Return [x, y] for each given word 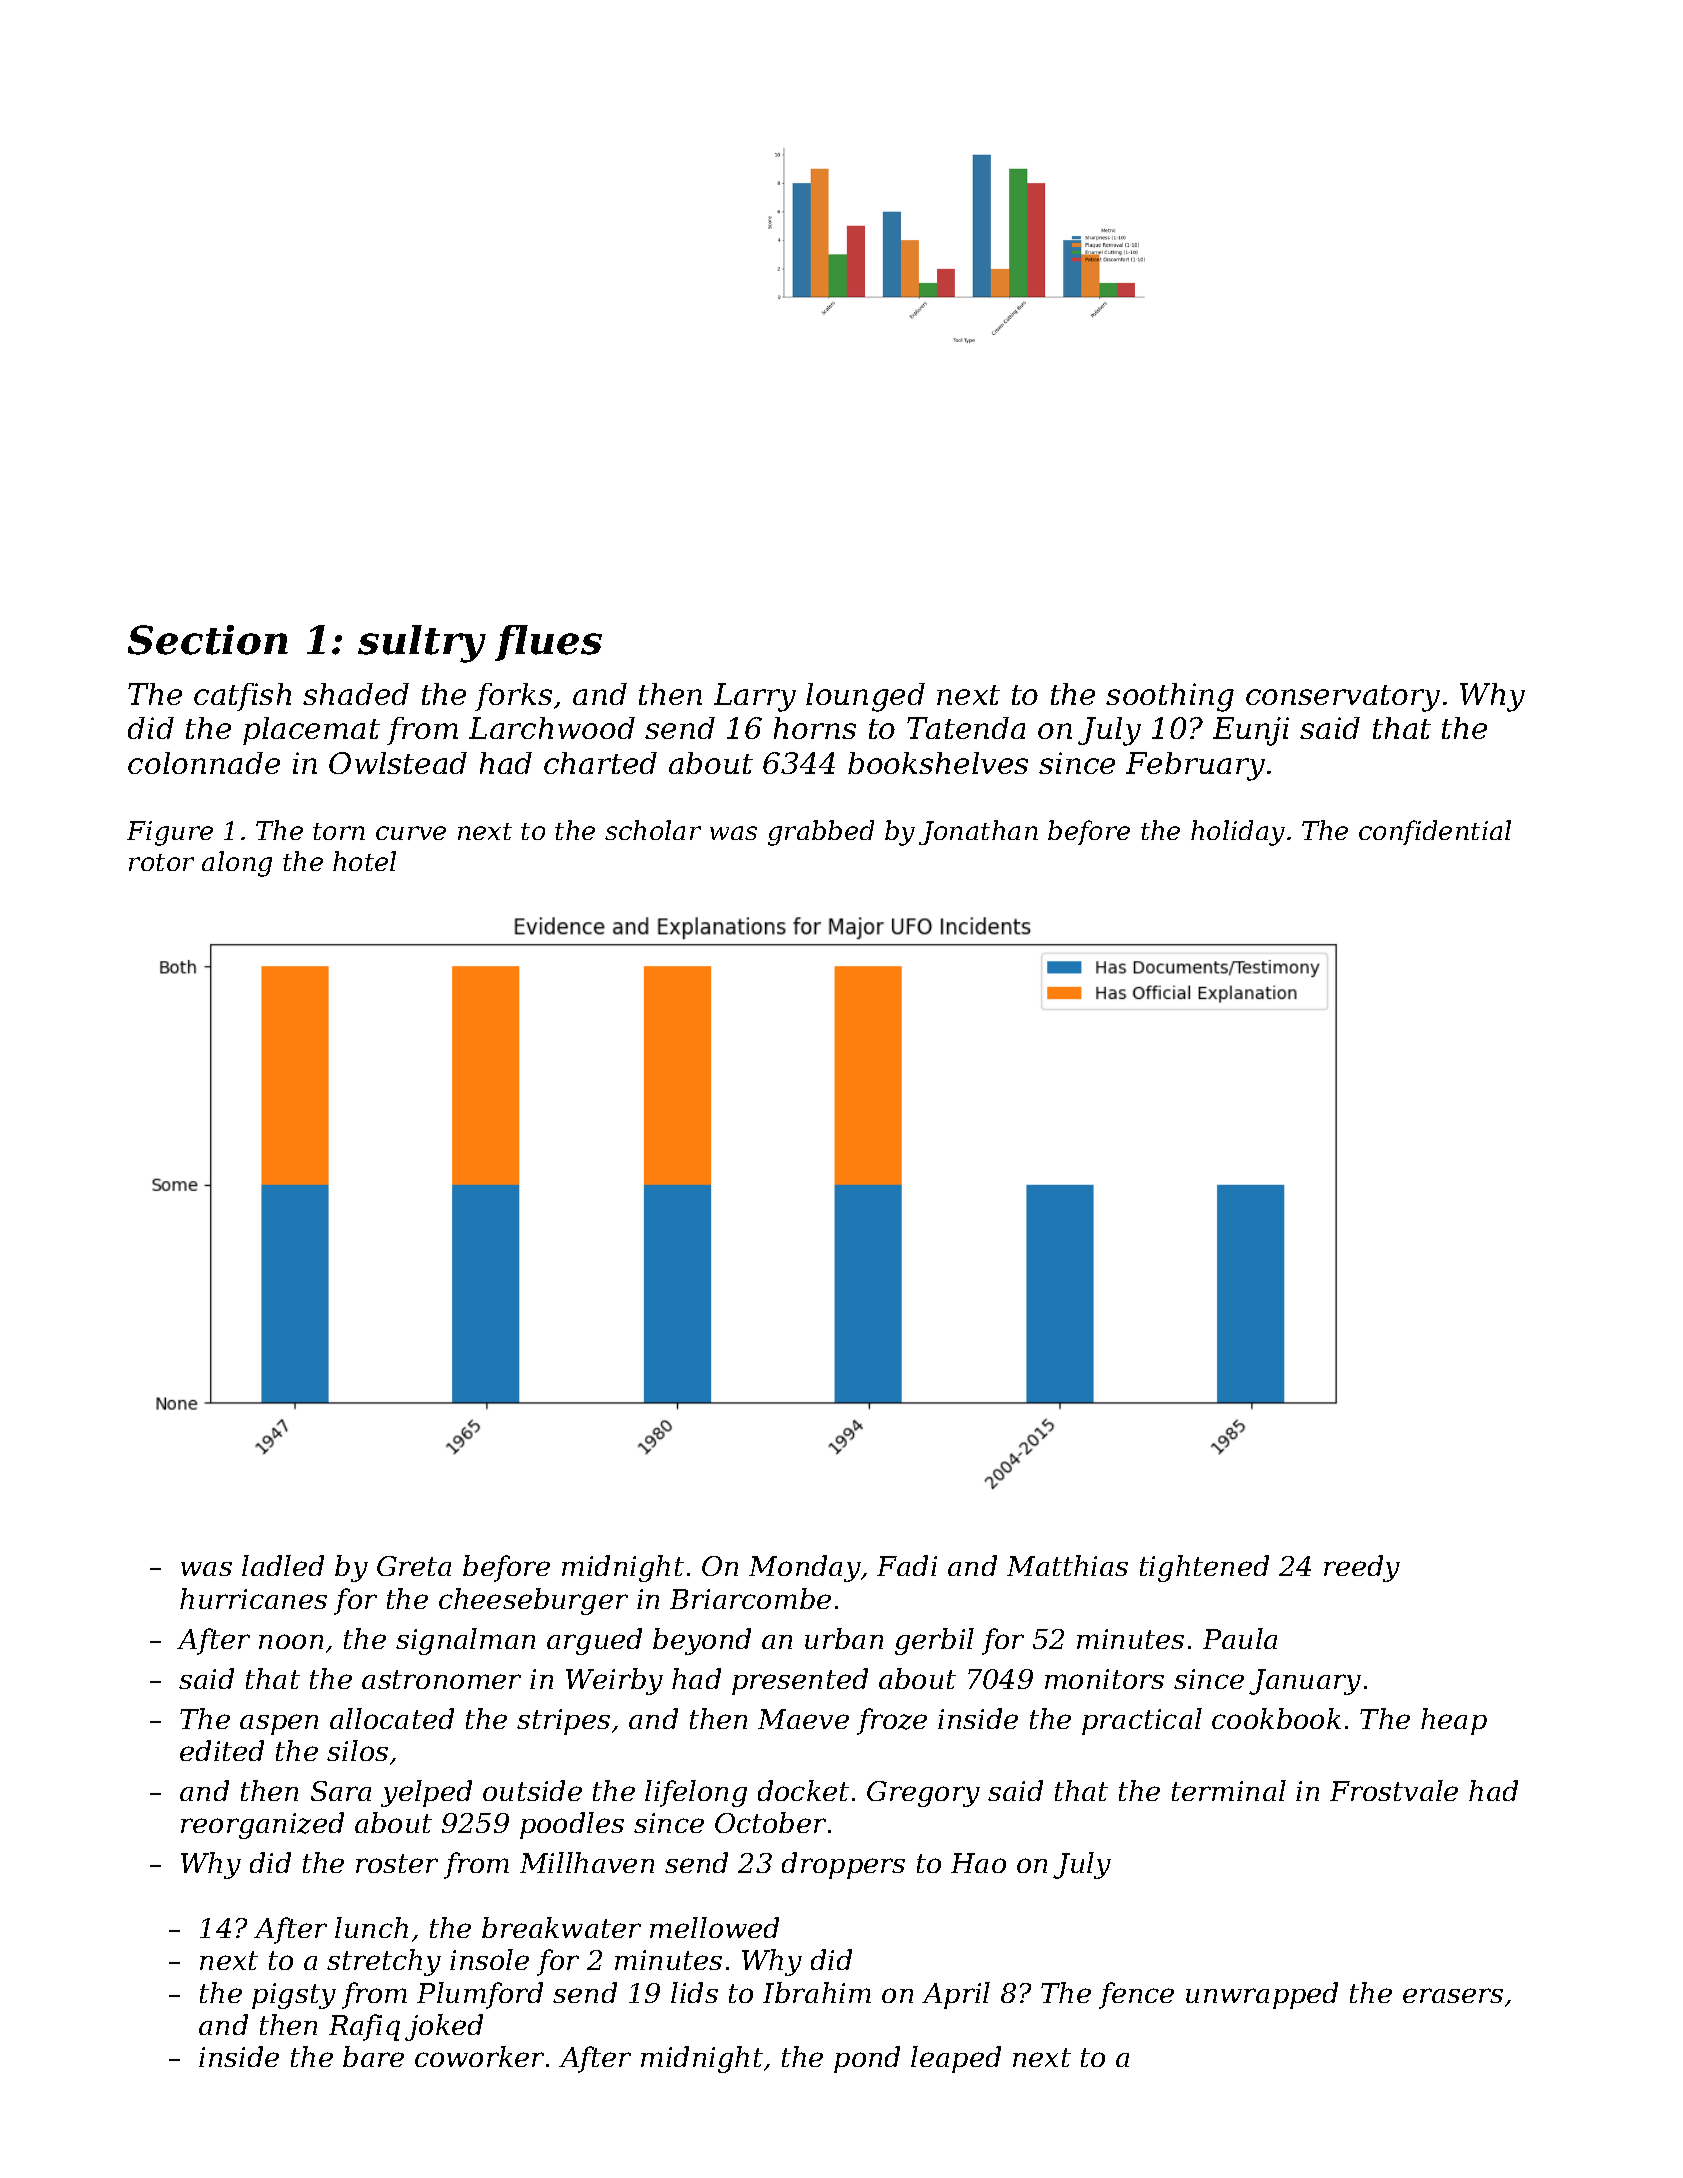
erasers [1453, 1995]
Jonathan [978, 832]
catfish [242, 697]
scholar [653, 830]
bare [373, 2056]
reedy [1362, 1568]
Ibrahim [817, 1992]
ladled [283, 1565]
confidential [1435, 832]
